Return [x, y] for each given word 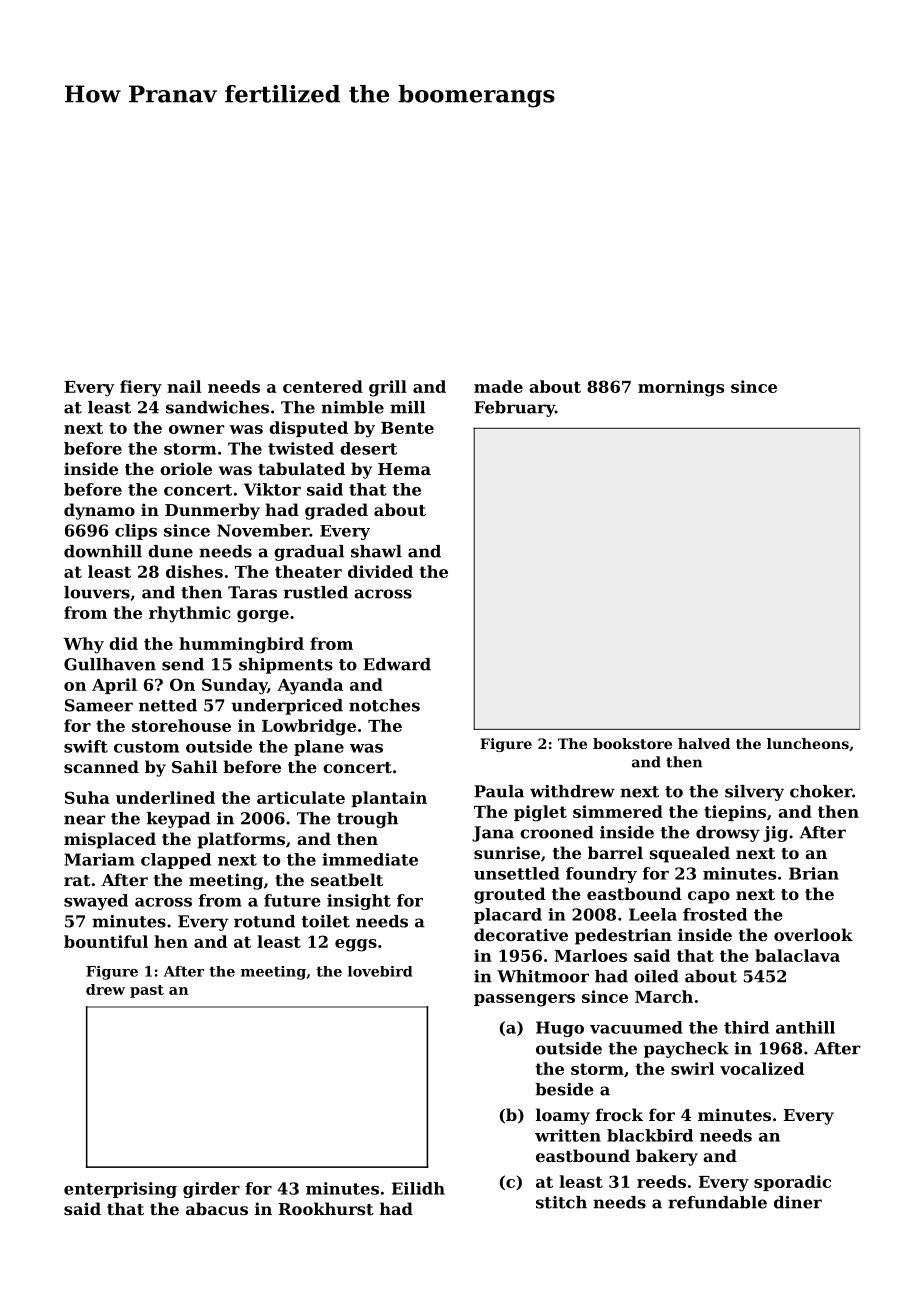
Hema [404, 469]
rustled [316, 592]
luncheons [808, 743]
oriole [186, 468]
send [183, 664]
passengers [524, 1000]
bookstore [632, 743]
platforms [241, 840]
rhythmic [189, 614]
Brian [814, 873]
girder [211, 1190]
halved [704, 743]
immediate [370, 859]
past [147, 991]
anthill [805, 1027]
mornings [681, 388]
